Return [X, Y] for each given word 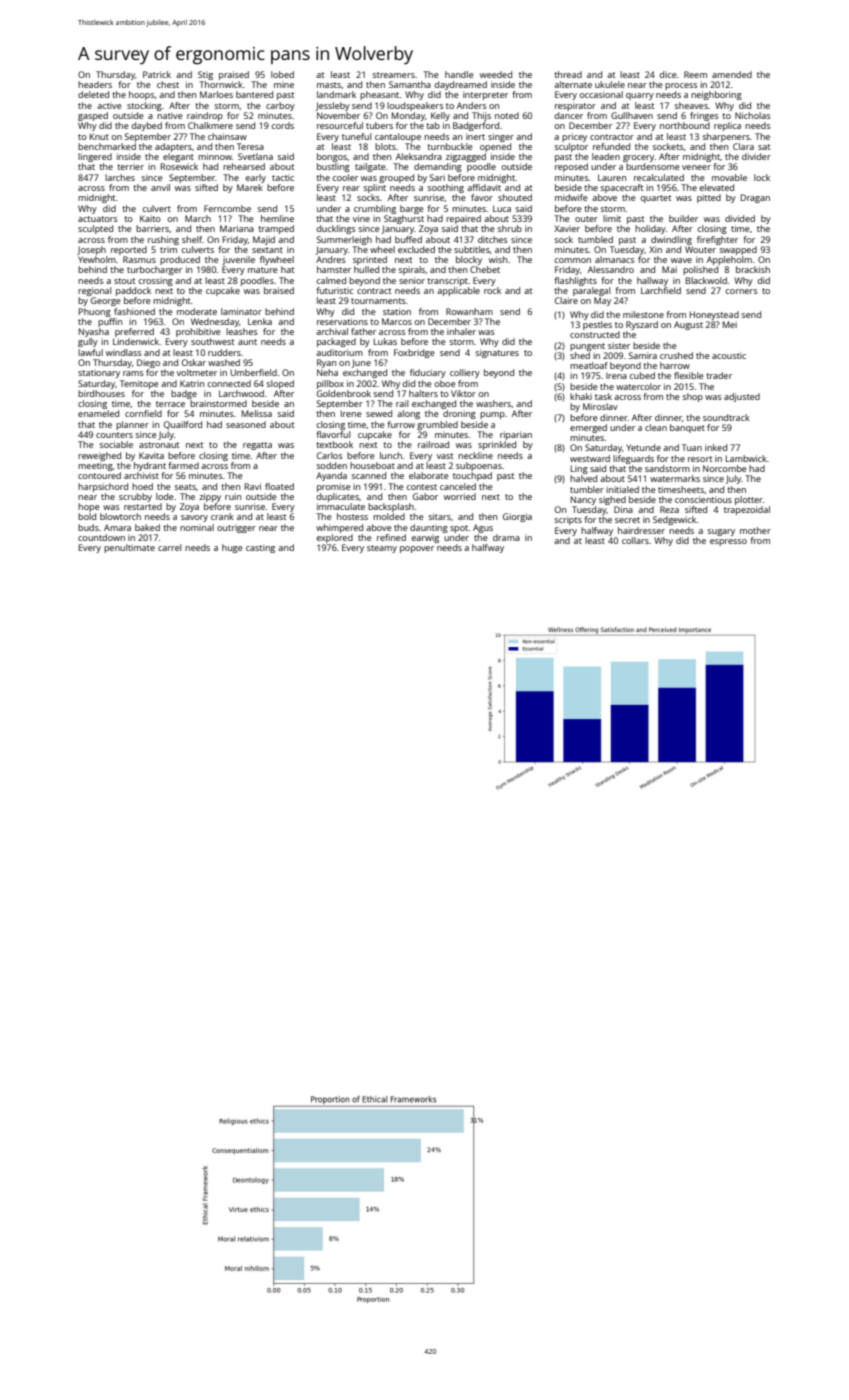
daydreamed [461, 85]
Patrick [157, 74]
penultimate [129, 548]
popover [417, 549]
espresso [728, 542]
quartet [656, 199]
